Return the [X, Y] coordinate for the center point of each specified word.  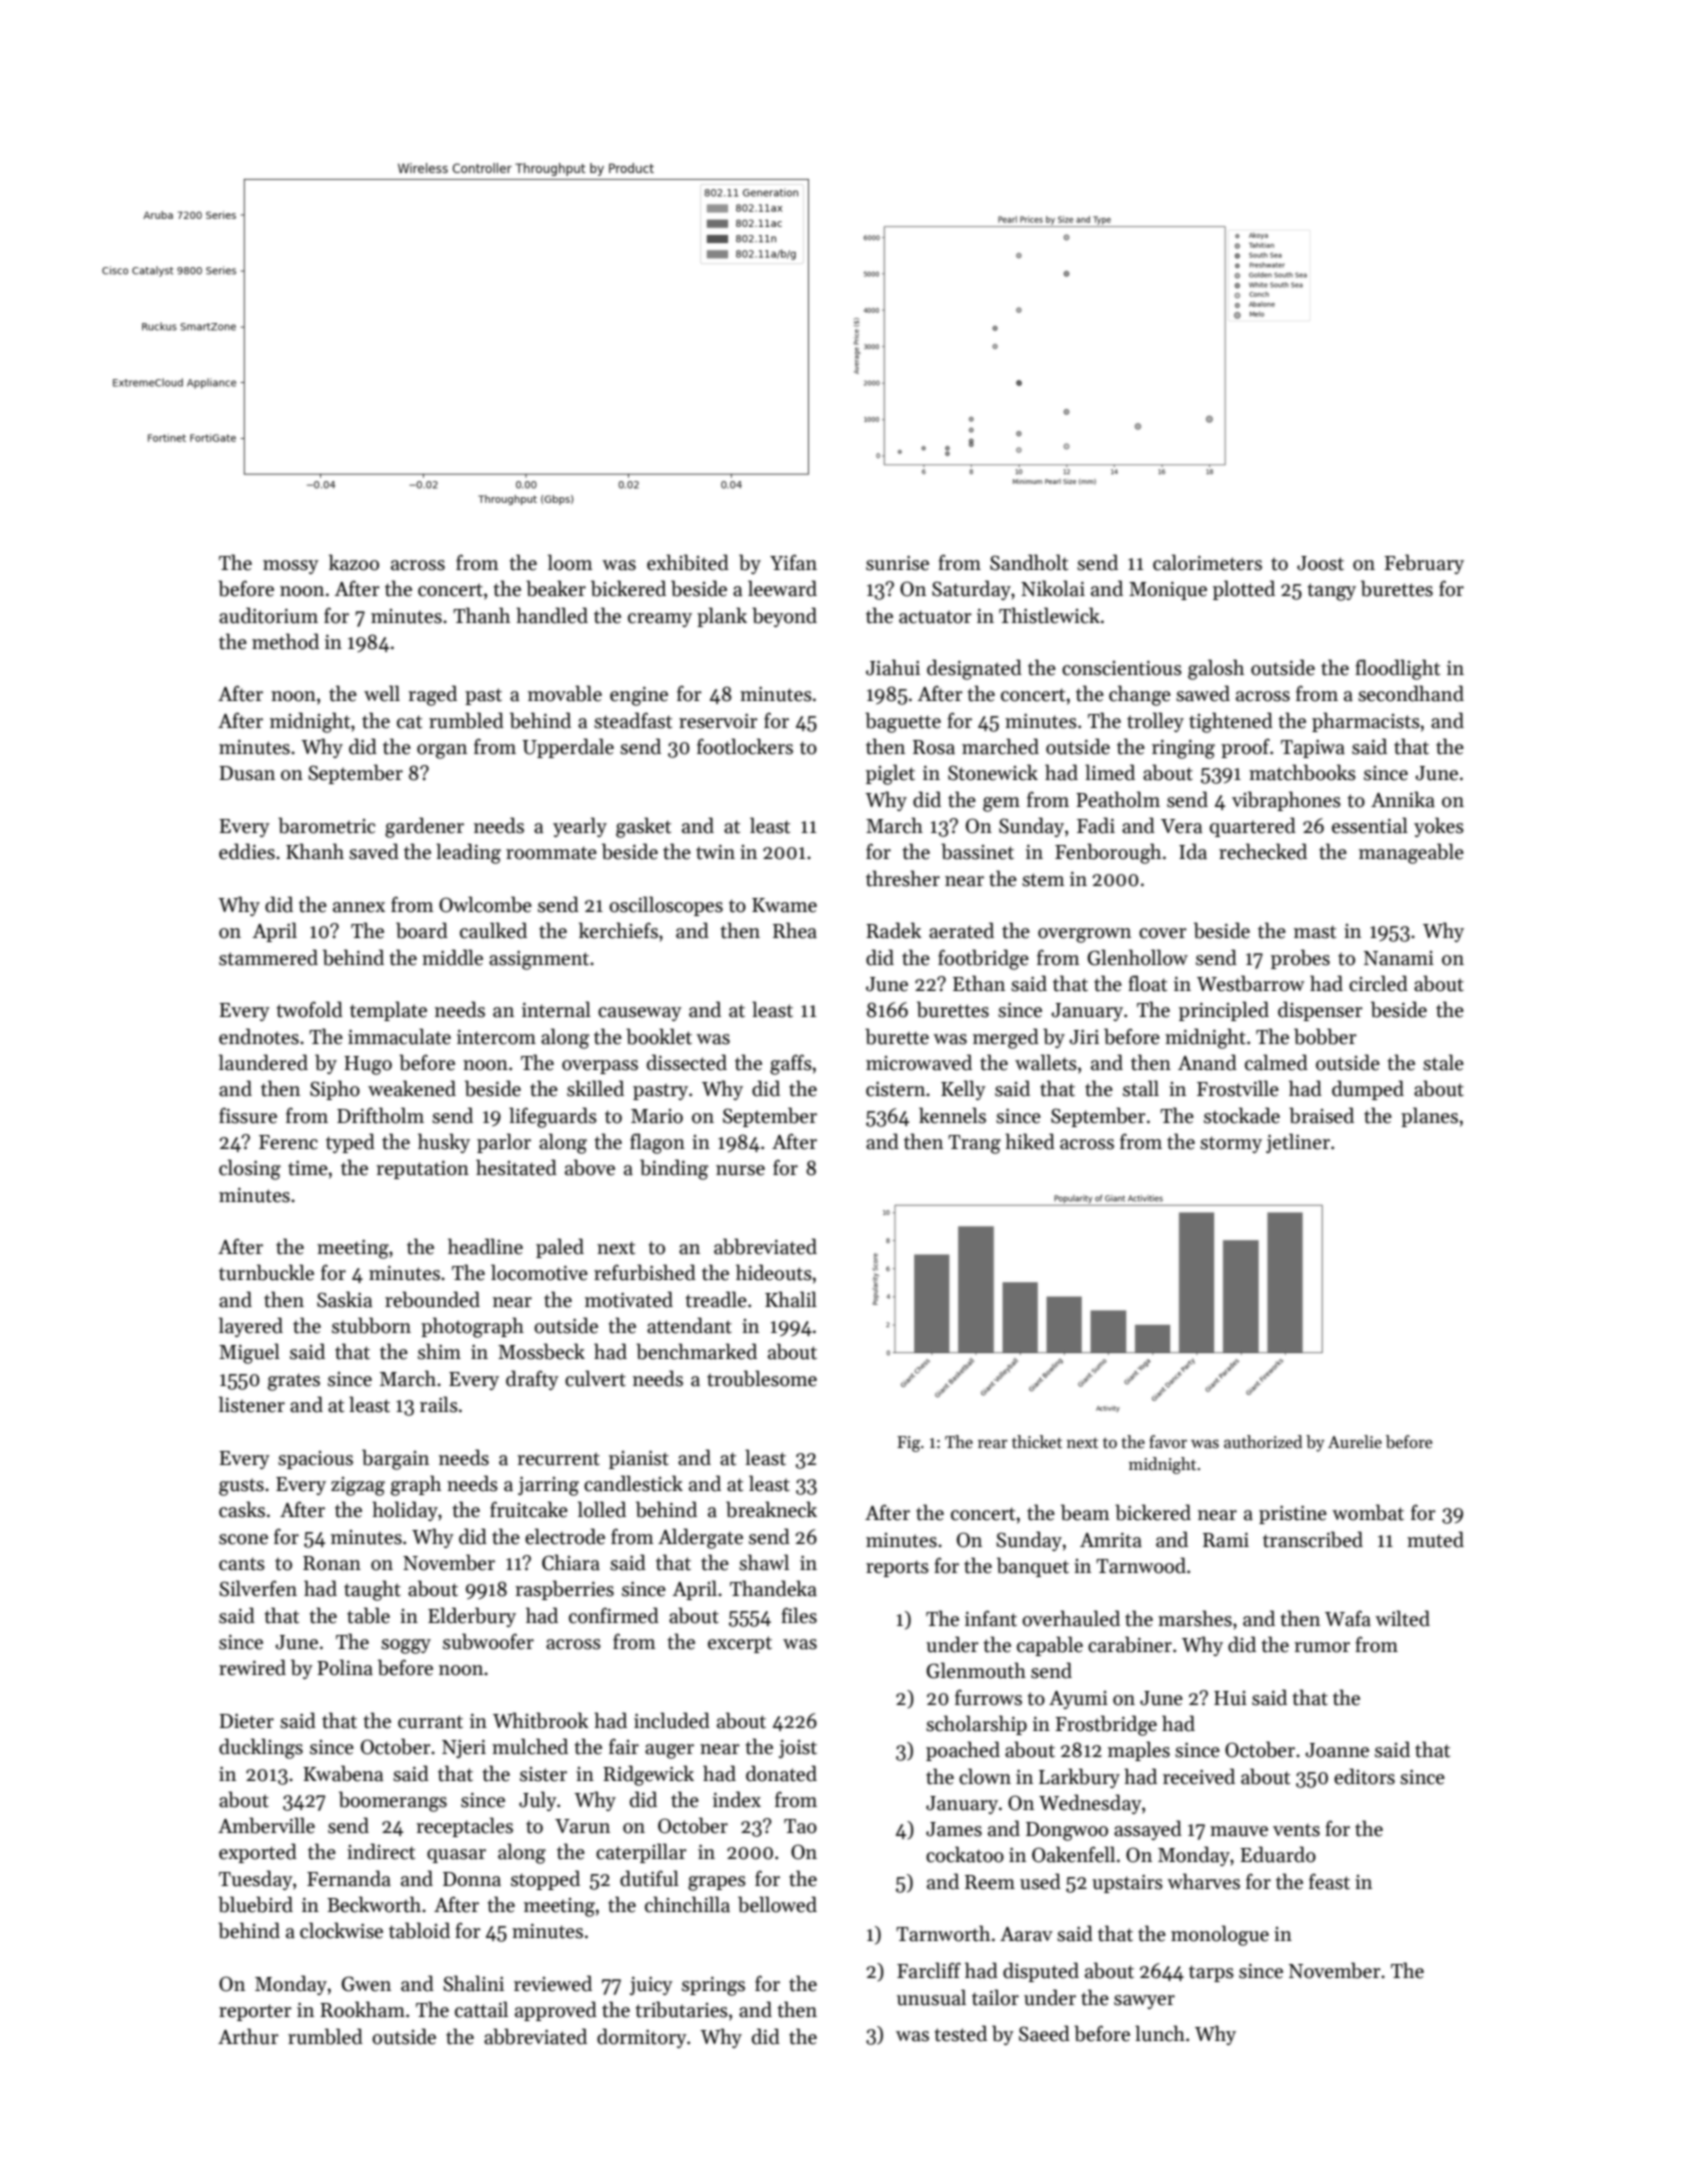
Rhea [795, 930]
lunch [1160, 2033]
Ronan [332, 1563]
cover [1163, 933]
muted [1435, 1539]
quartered [1253, 827]
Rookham [362, 2009]
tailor [995, 1997]
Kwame [784, 905]
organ [442, 751]
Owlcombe [485, 904]
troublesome [762, 1378]
